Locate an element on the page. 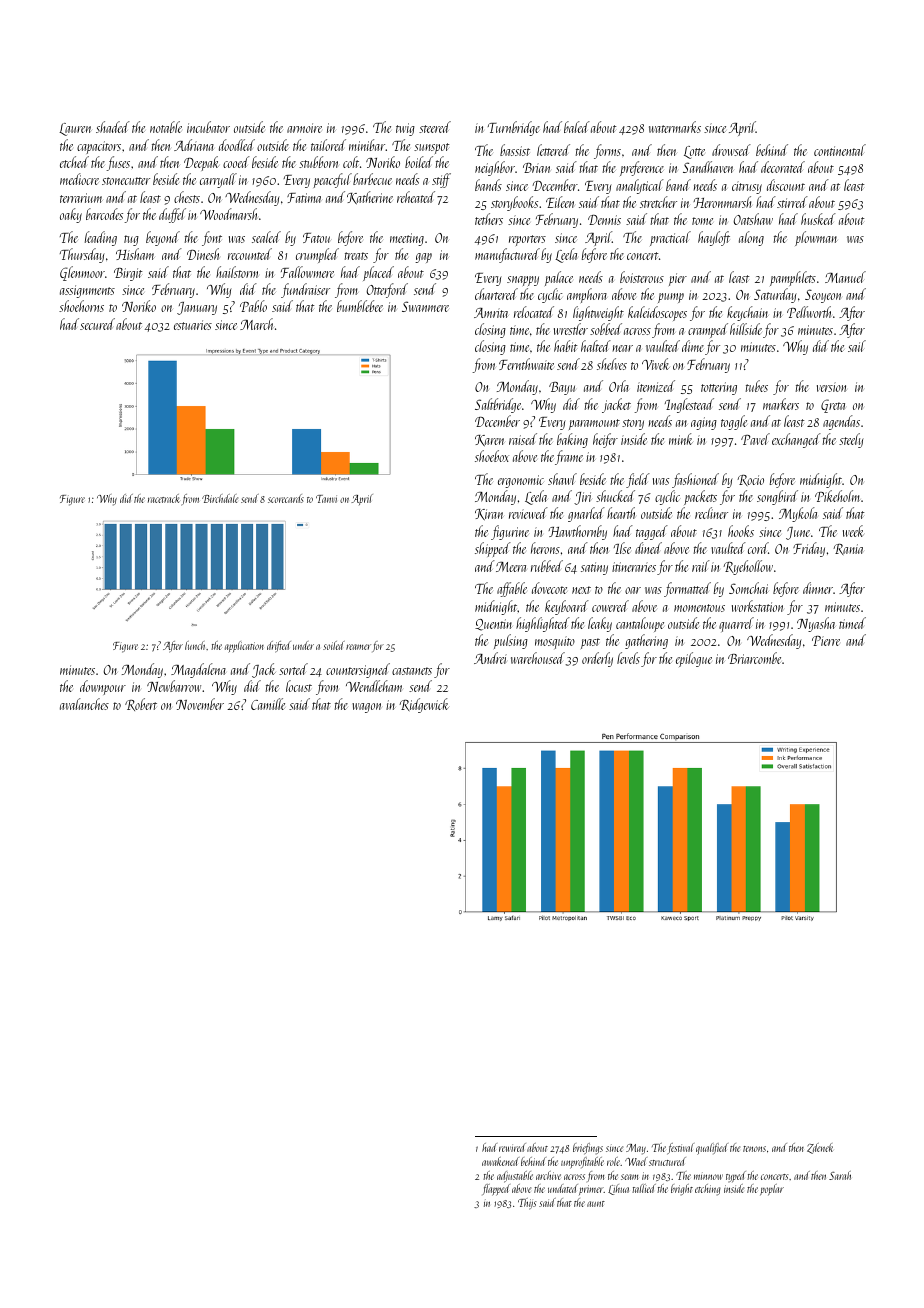  downpour is located at coordinates (103, 687).
